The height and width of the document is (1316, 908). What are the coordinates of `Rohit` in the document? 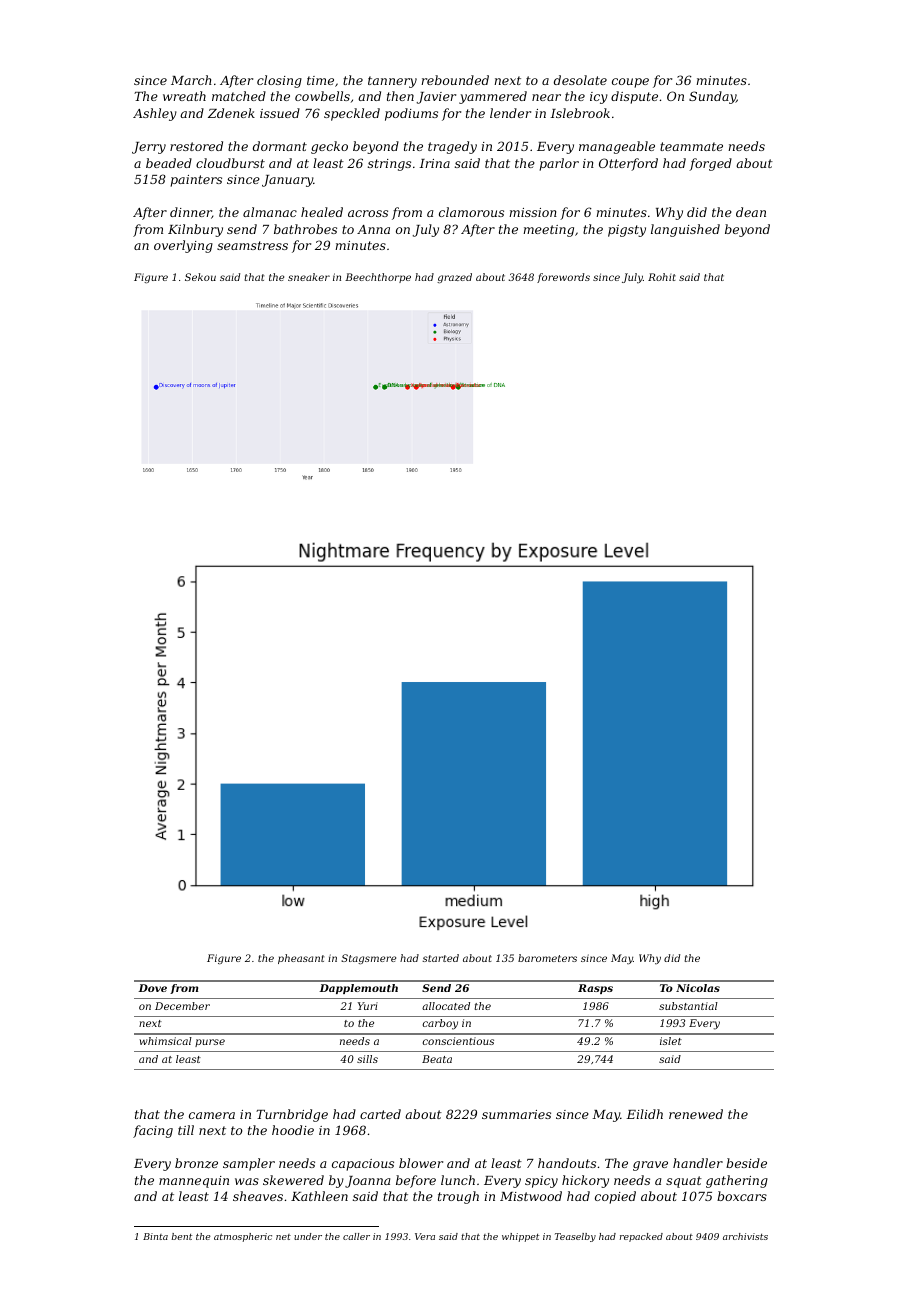 It's located at (662, 277).
